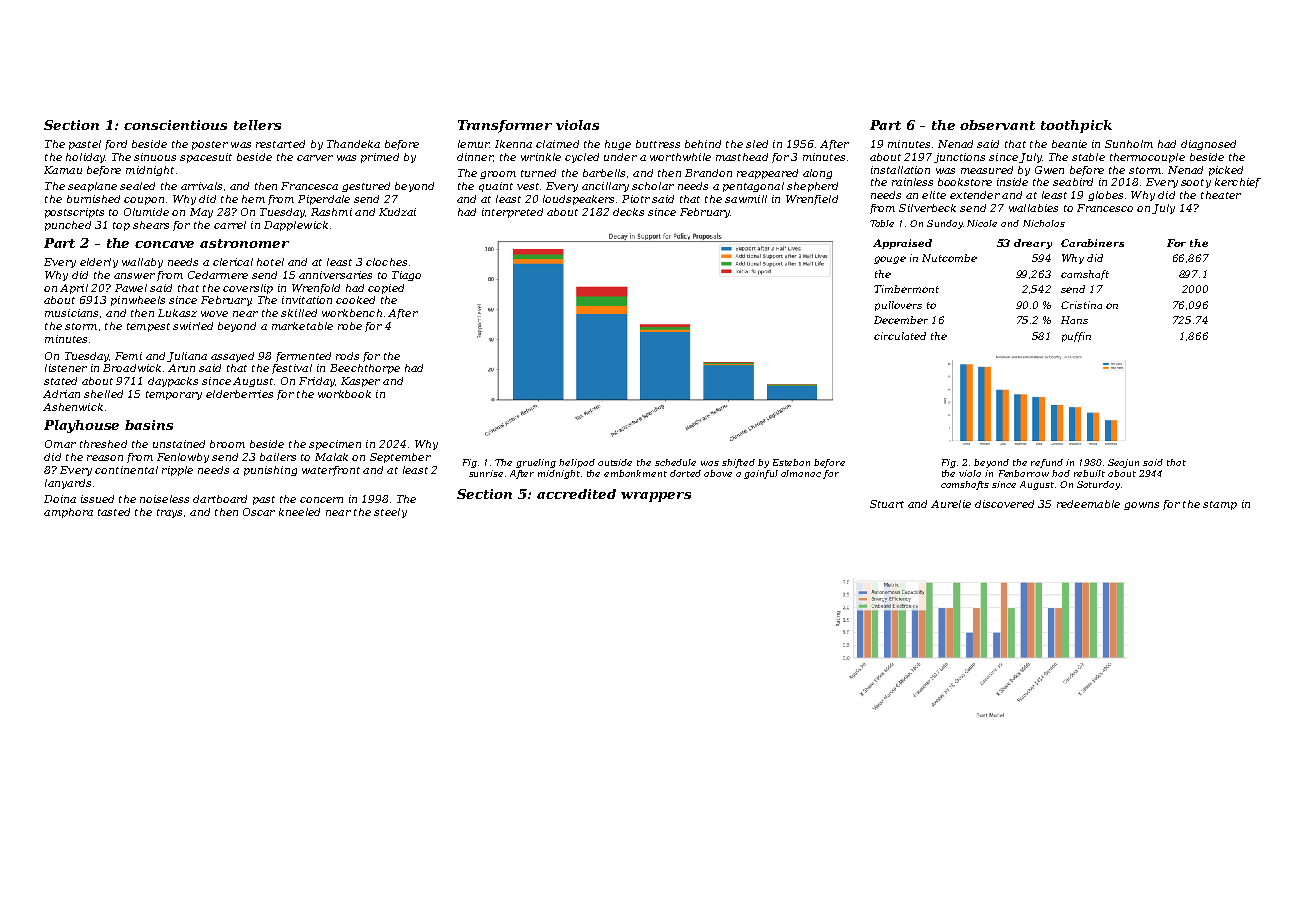  I want to click on Stuart, so click(887, 504).
